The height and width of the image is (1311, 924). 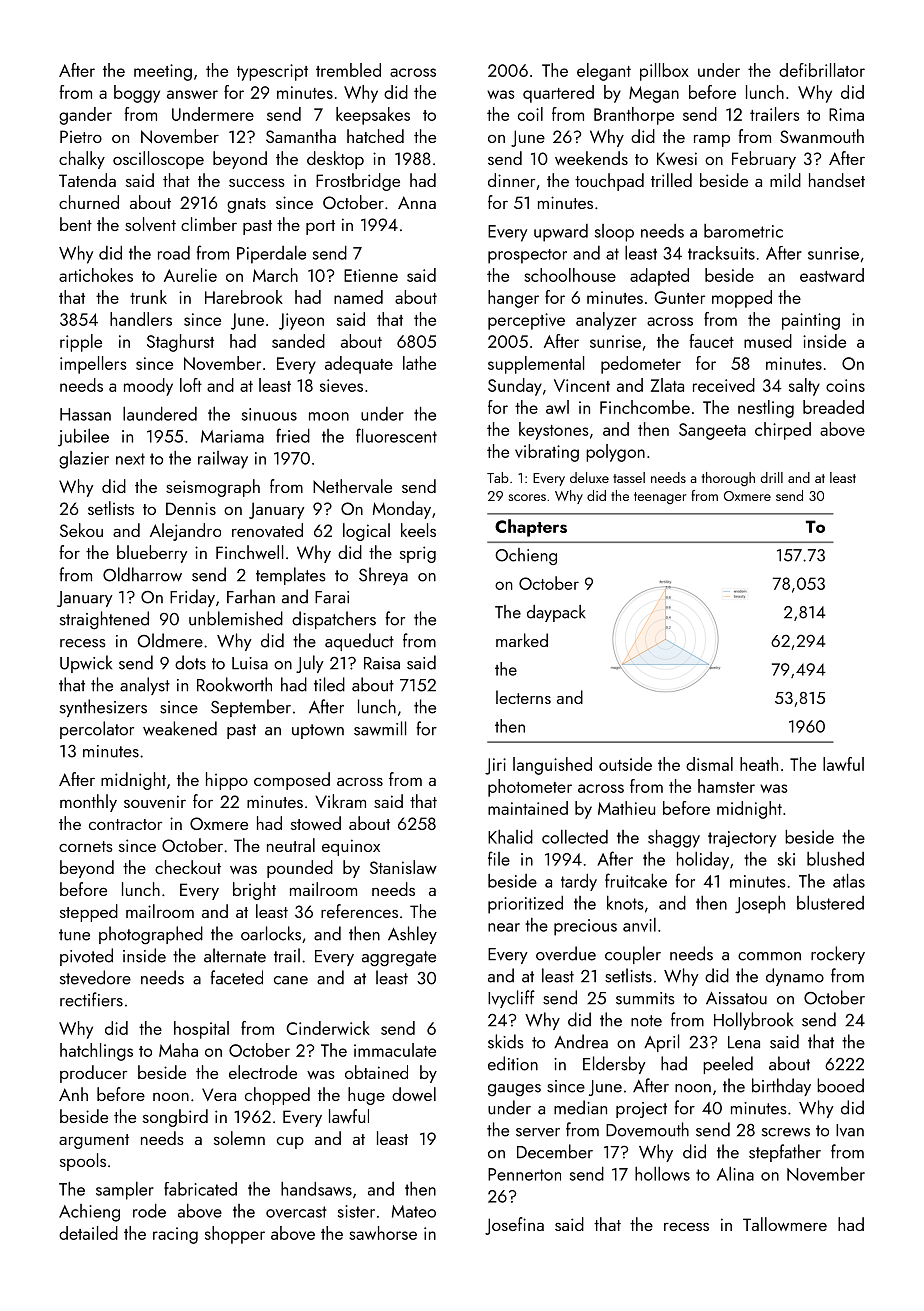 I want to click on prospector, so click(x=527, y=256).
